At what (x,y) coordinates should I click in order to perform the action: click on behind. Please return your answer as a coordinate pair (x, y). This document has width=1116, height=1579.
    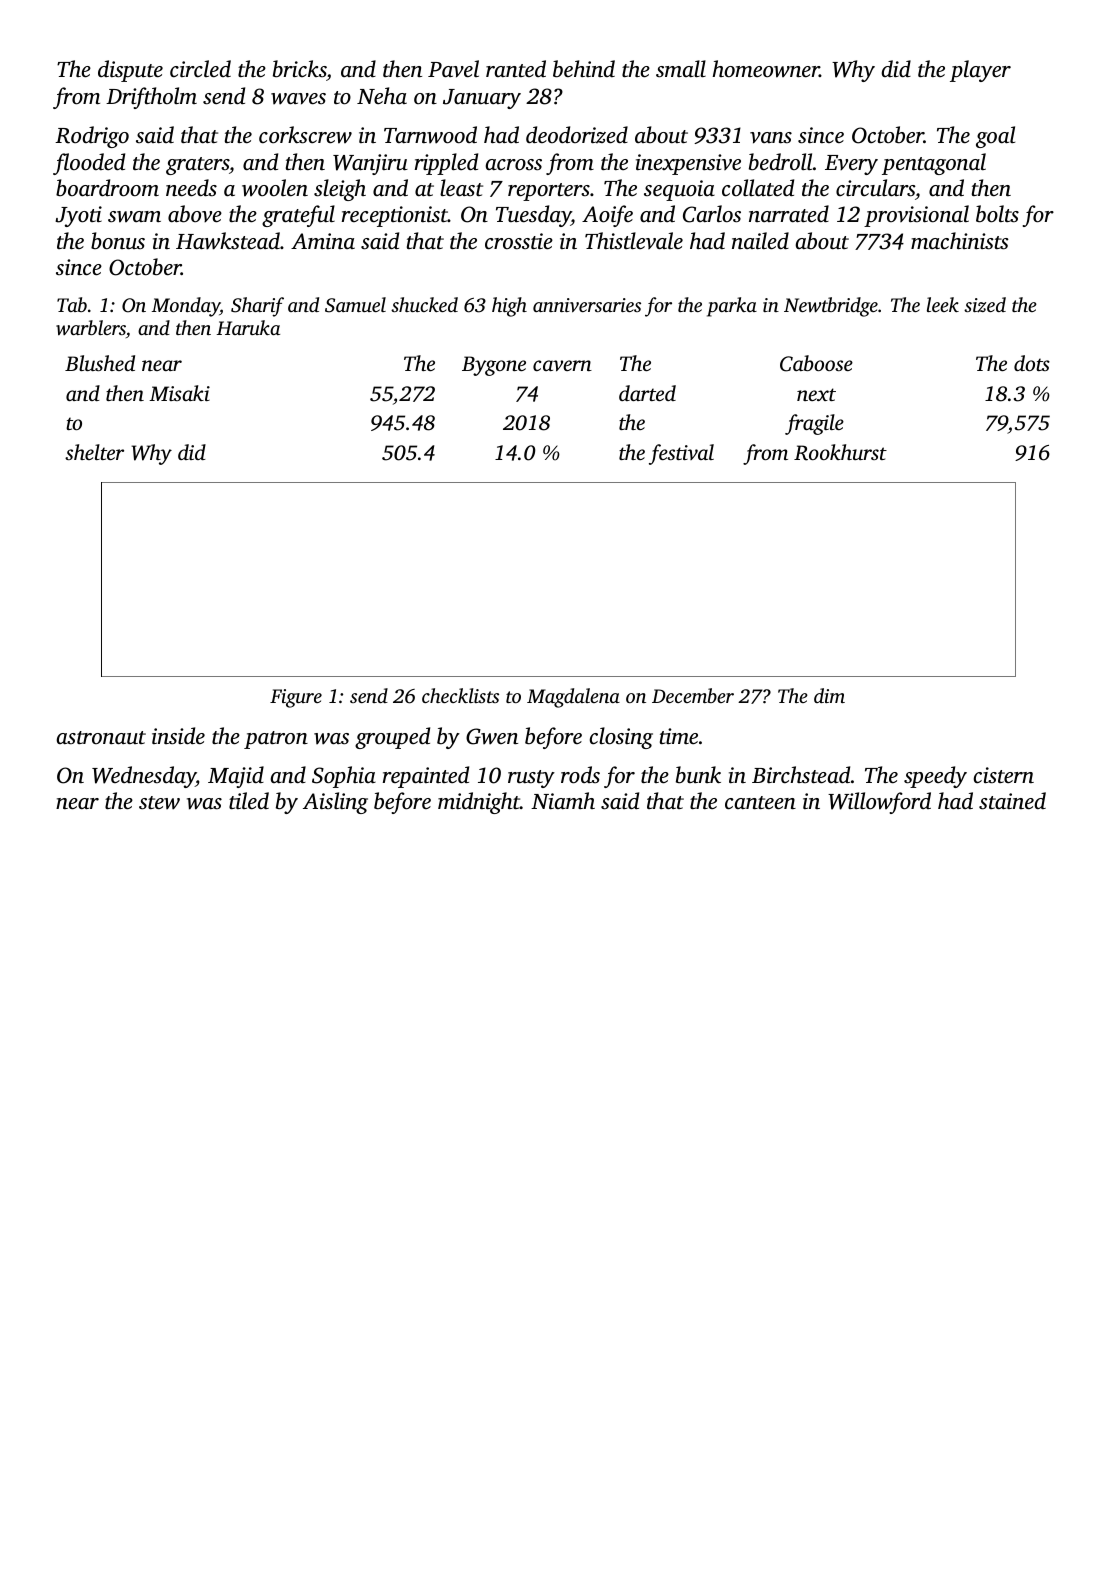
    Looking at the image, I should click on (584, 69).
